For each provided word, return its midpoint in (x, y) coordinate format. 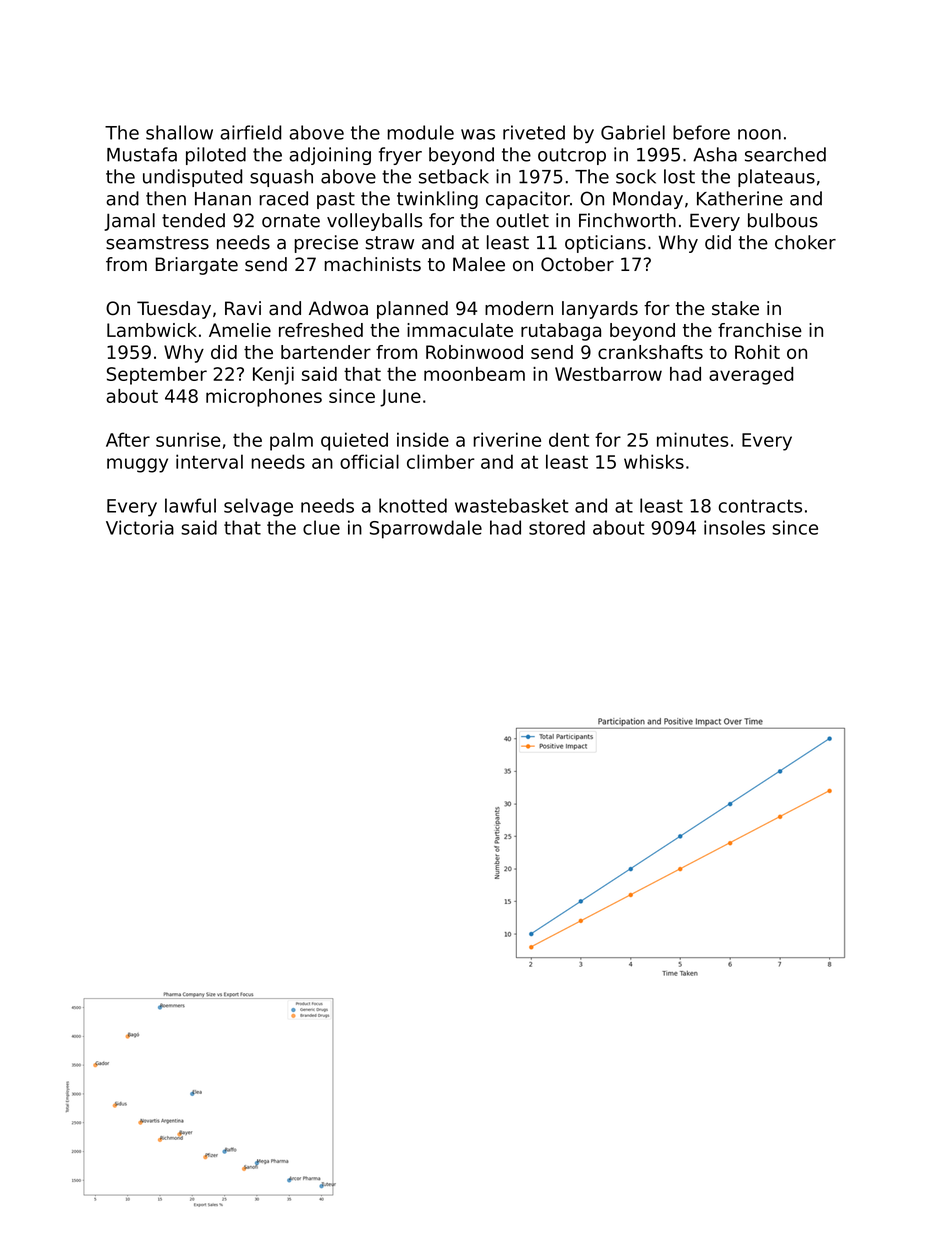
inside (423, 439)
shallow (179, 132)
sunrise (188, 439)
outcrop (572, 156)
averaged (751, 376)
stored (557, 527)
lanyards (600, 310)
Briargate (197, 266)
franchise (760, 330)
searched (785, 154)
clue (321, 527)
